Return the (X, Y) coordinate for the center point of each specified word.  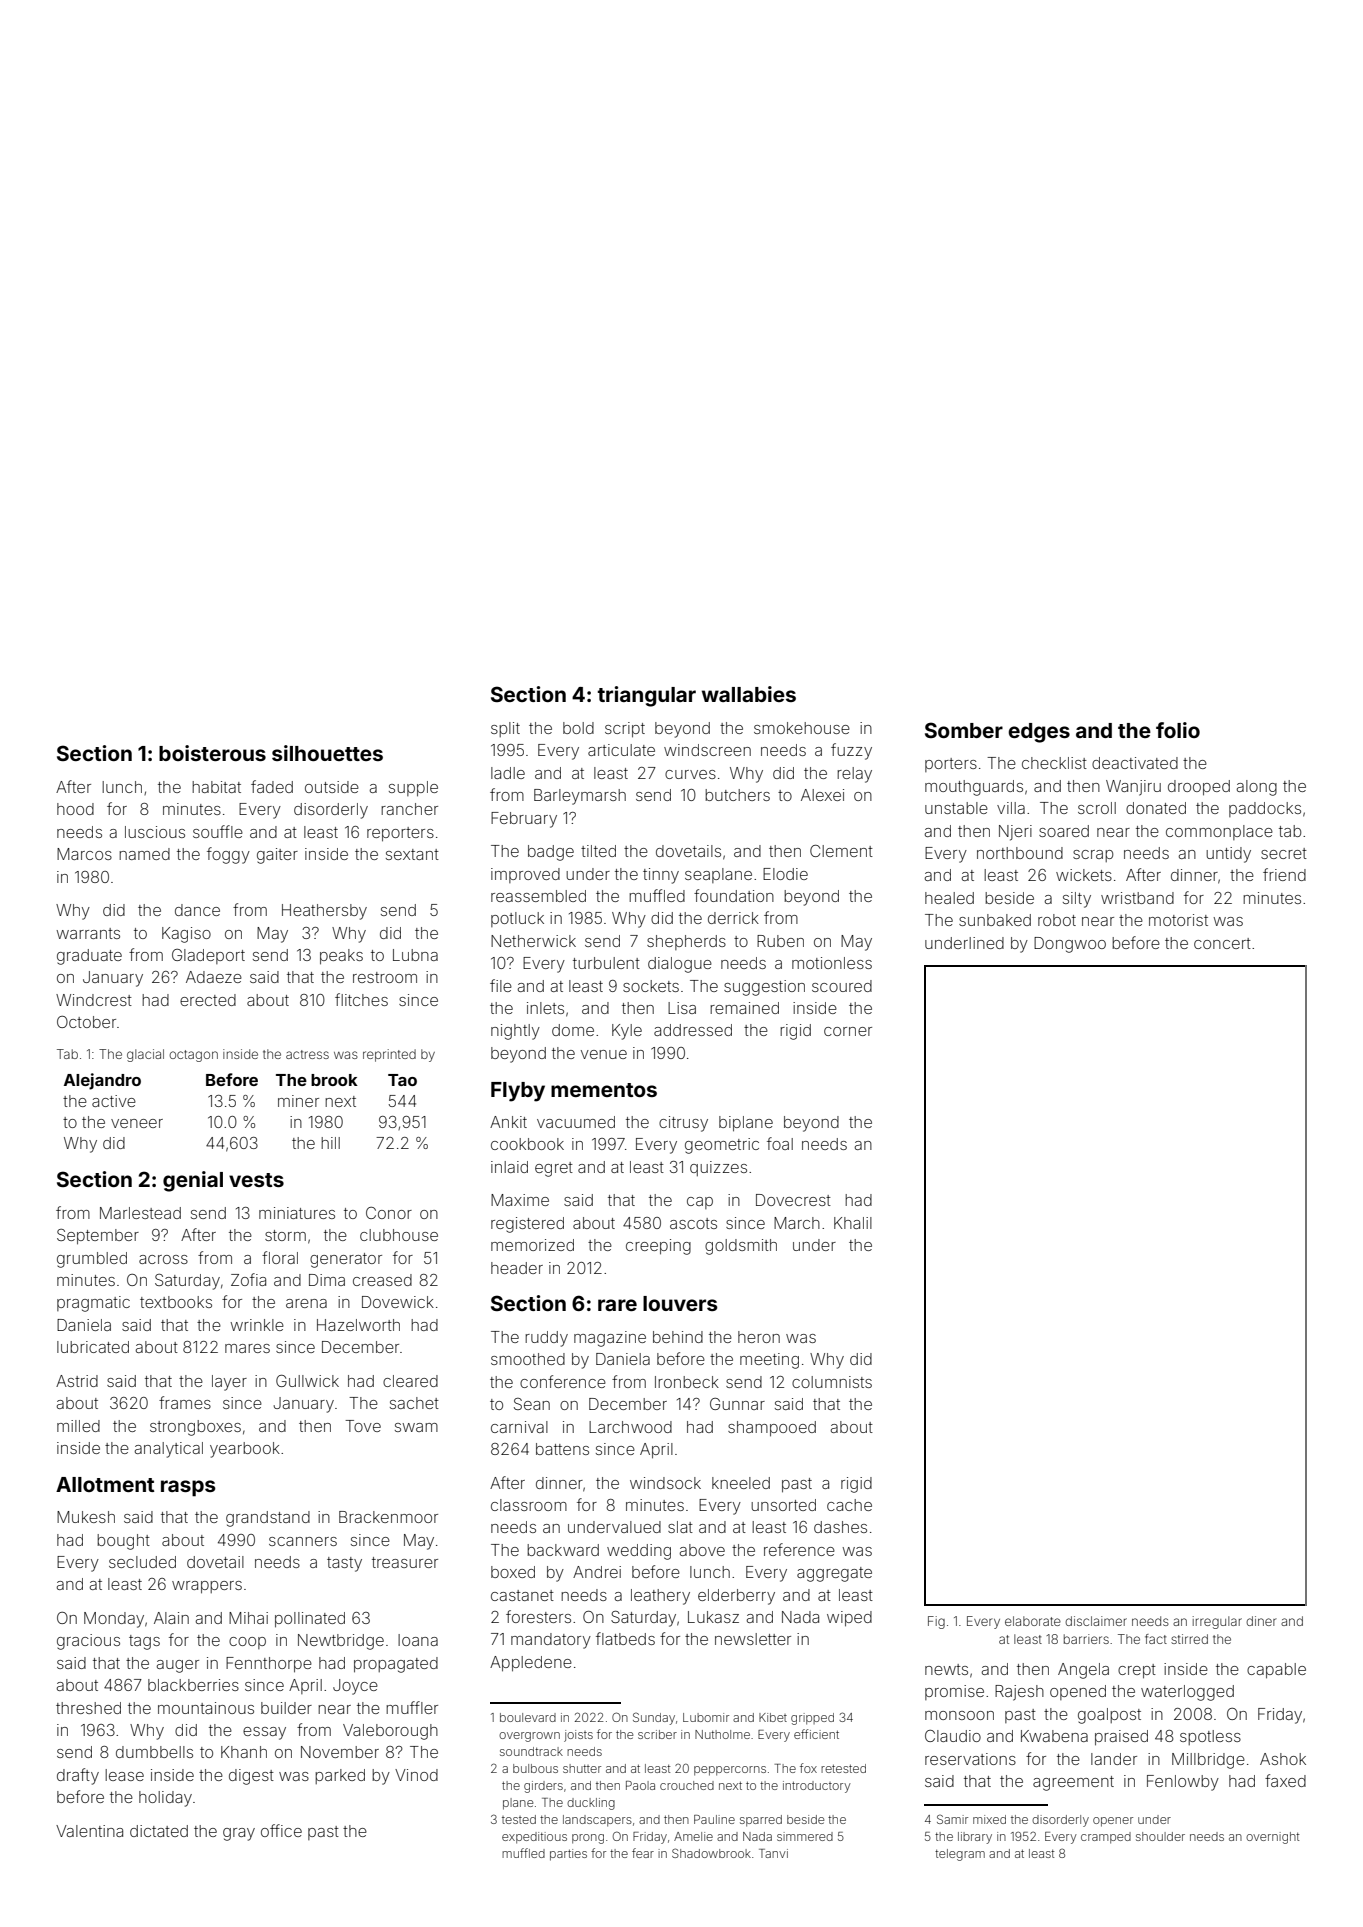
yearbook (245, 1450)
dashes (840, 1527)
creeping (658, 1247)
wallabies (749, 694)
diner (1261, 1621)
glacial (145, 1055)
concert (1222, 943)
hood (75, 809)
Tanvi (773, 1853)
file (501, 985)
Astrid (77, 1381)
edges (1039, 733)
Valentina (89, 1831)
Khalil (853, 1223)
